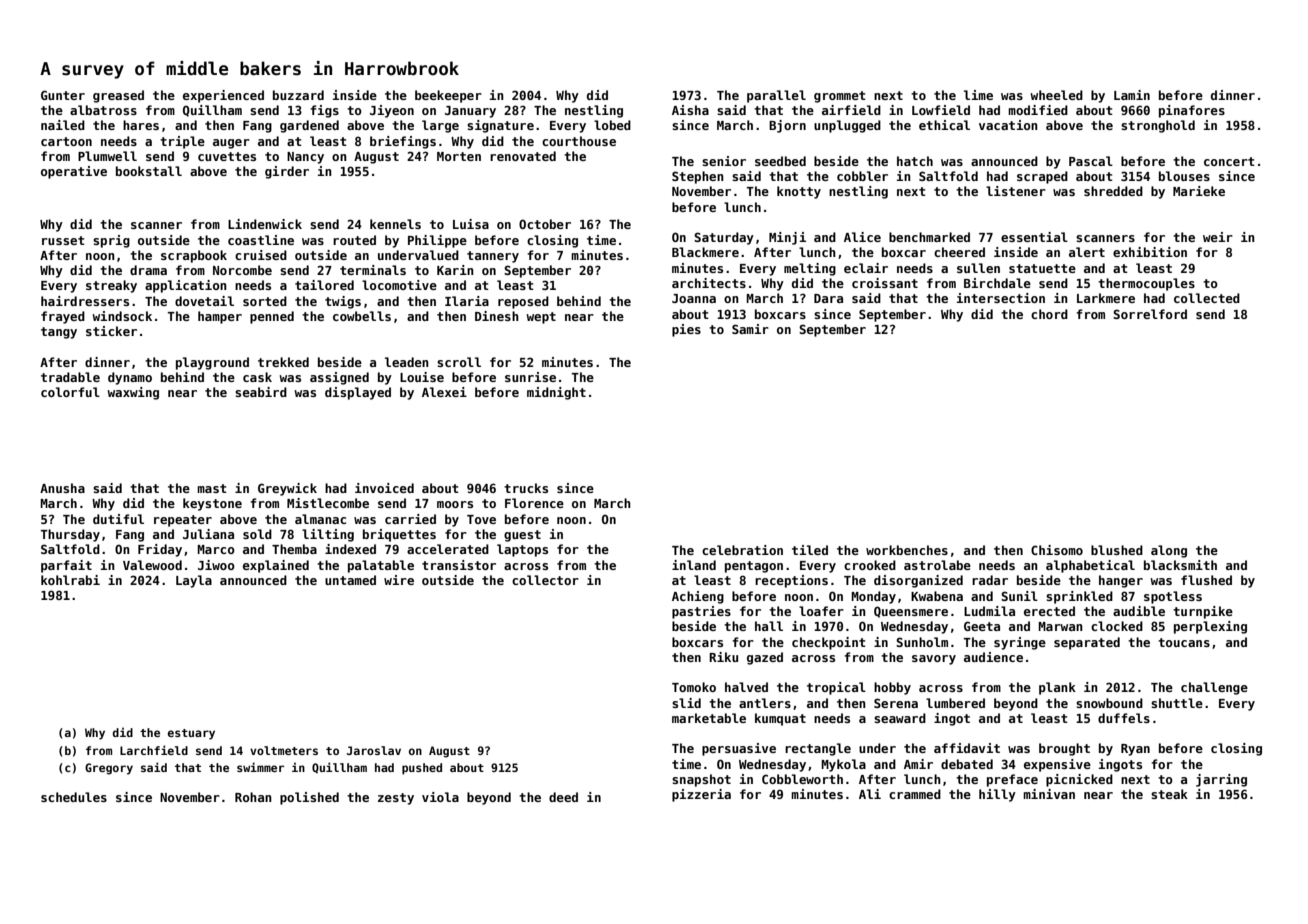 The image size is (1308, 924). What do you see at coordinates (1132, 95) in the page?
I see `Lamin` at bounding box center [1132, 95].
